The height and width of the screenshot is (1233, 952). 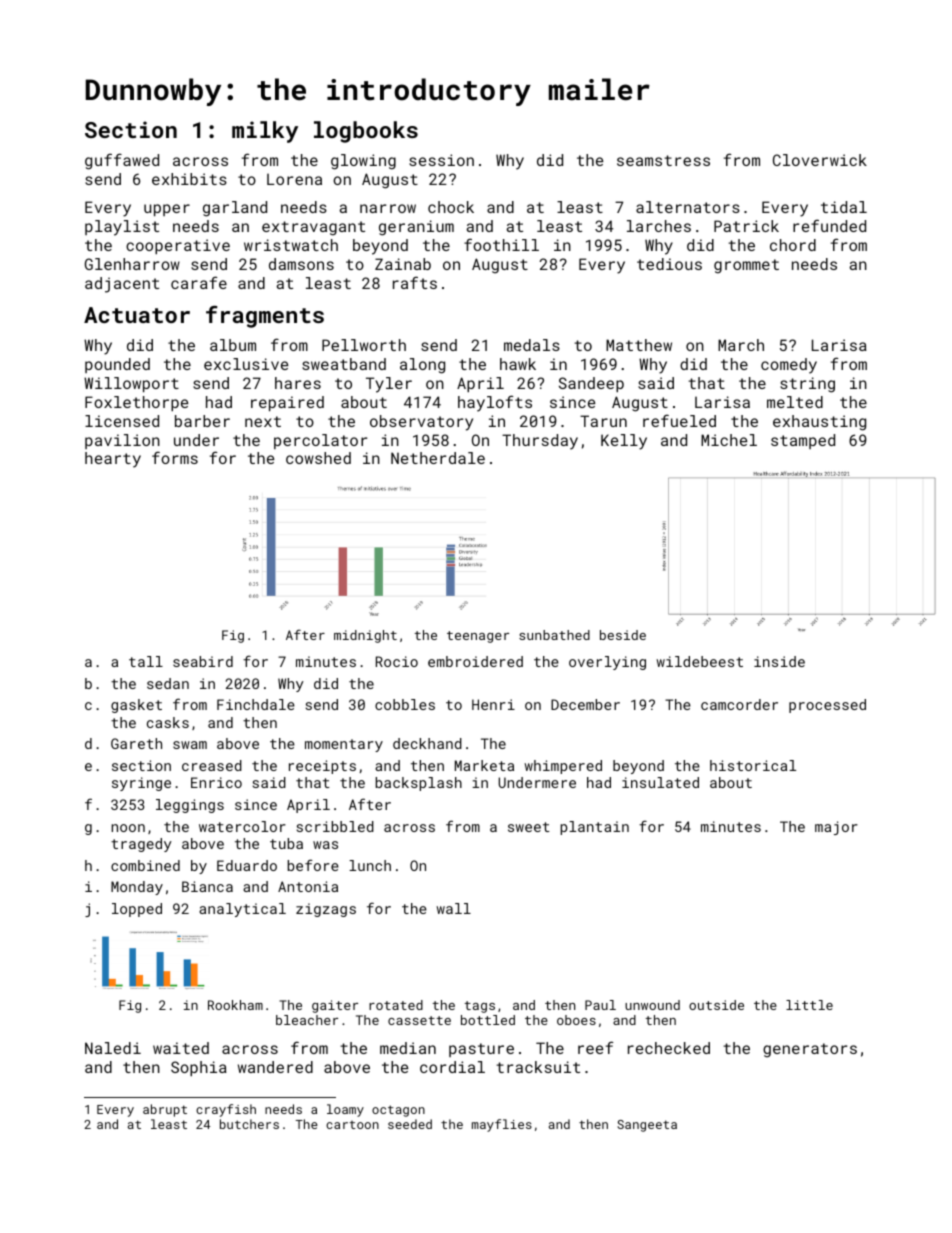 I want to click on seamstress, so click(x=663, y=160).
